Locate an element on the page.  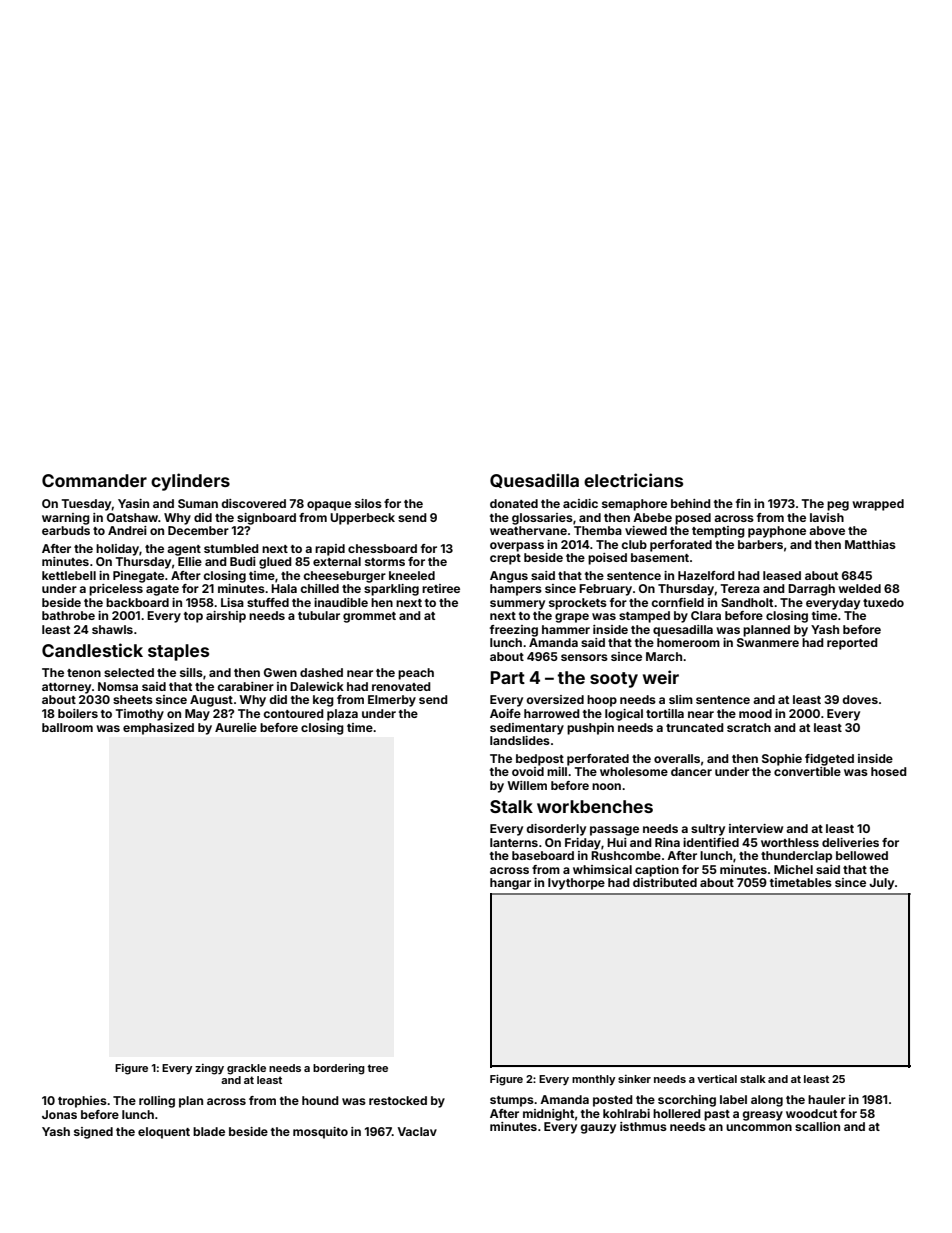
hauler is located at coordinates (827, 1099).
